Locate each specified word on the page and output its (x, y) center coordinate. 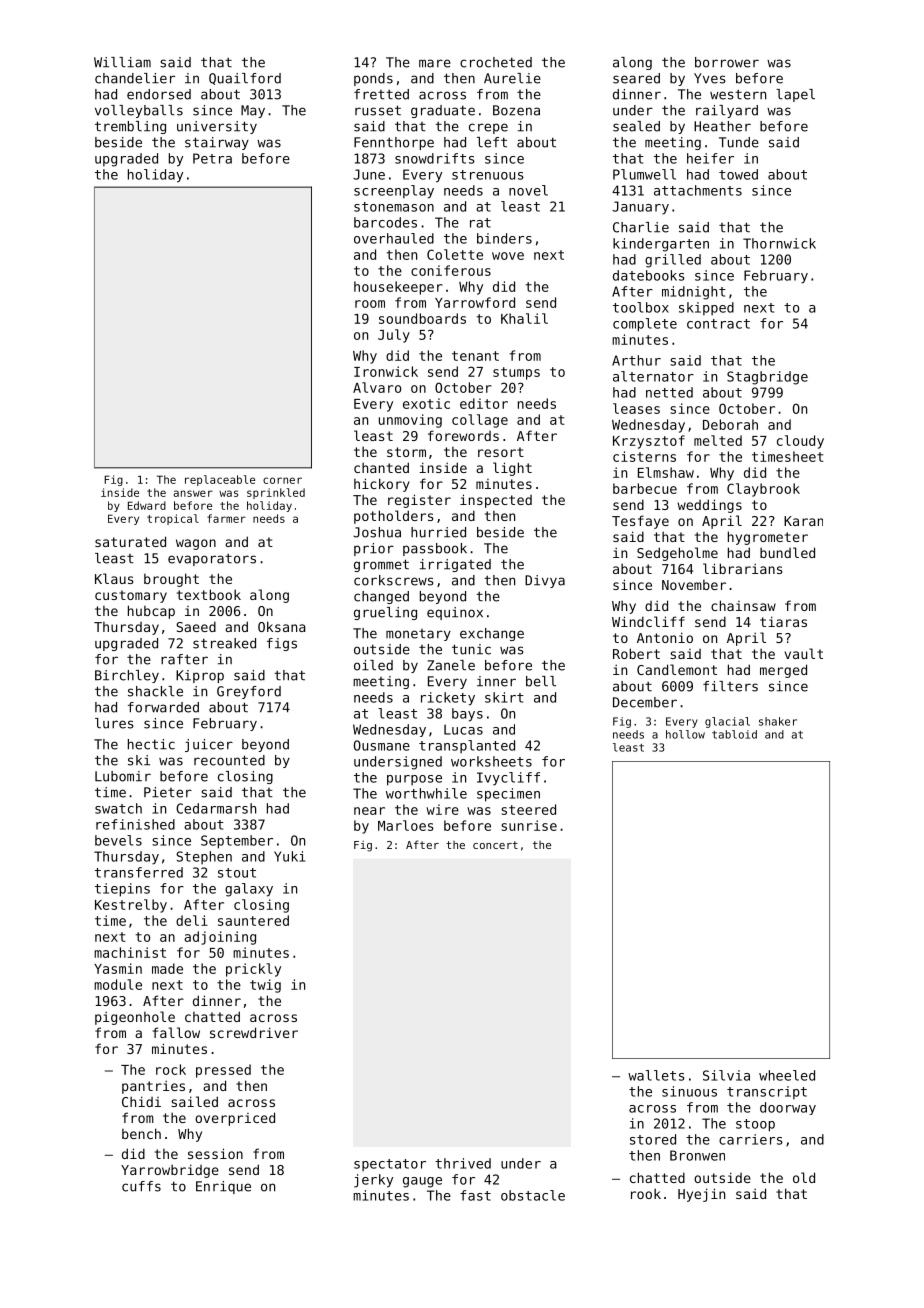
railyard (727, 111)
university (217, 127)
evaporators (212, 560)
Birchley (127, 676)
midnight (694, 293)
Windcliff (648, 621)
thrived (463, 1163)
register (419, 501)
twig (265, 986)
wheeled (787, 1075)
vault (803, 653)
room (370, 304)
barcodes (385, 222)
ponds (373, 79)
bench (141, 1133)
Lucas (463, 729)
